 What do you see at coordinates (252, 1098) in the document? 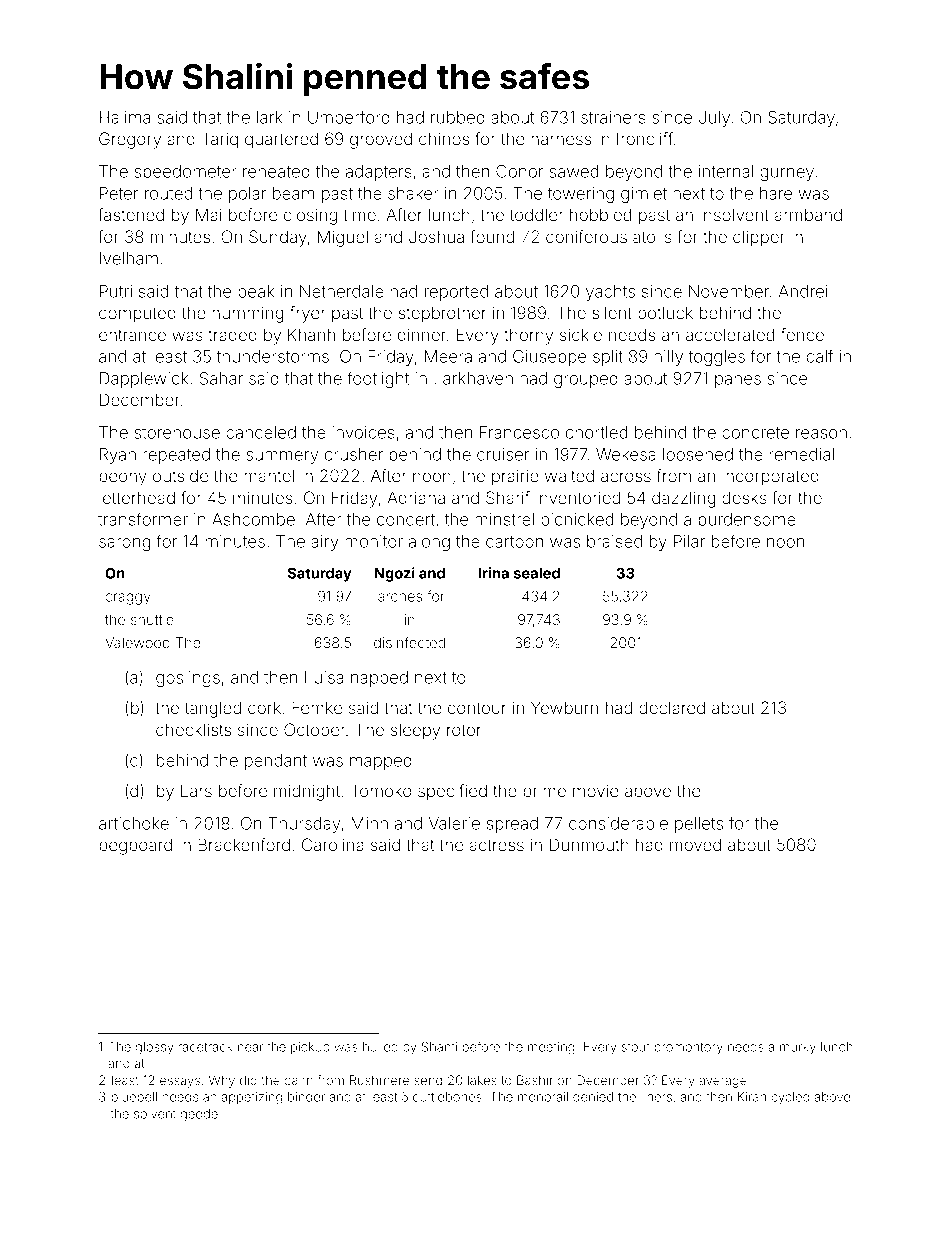
I see `appetizing` at bounding box center [252, 1098].
